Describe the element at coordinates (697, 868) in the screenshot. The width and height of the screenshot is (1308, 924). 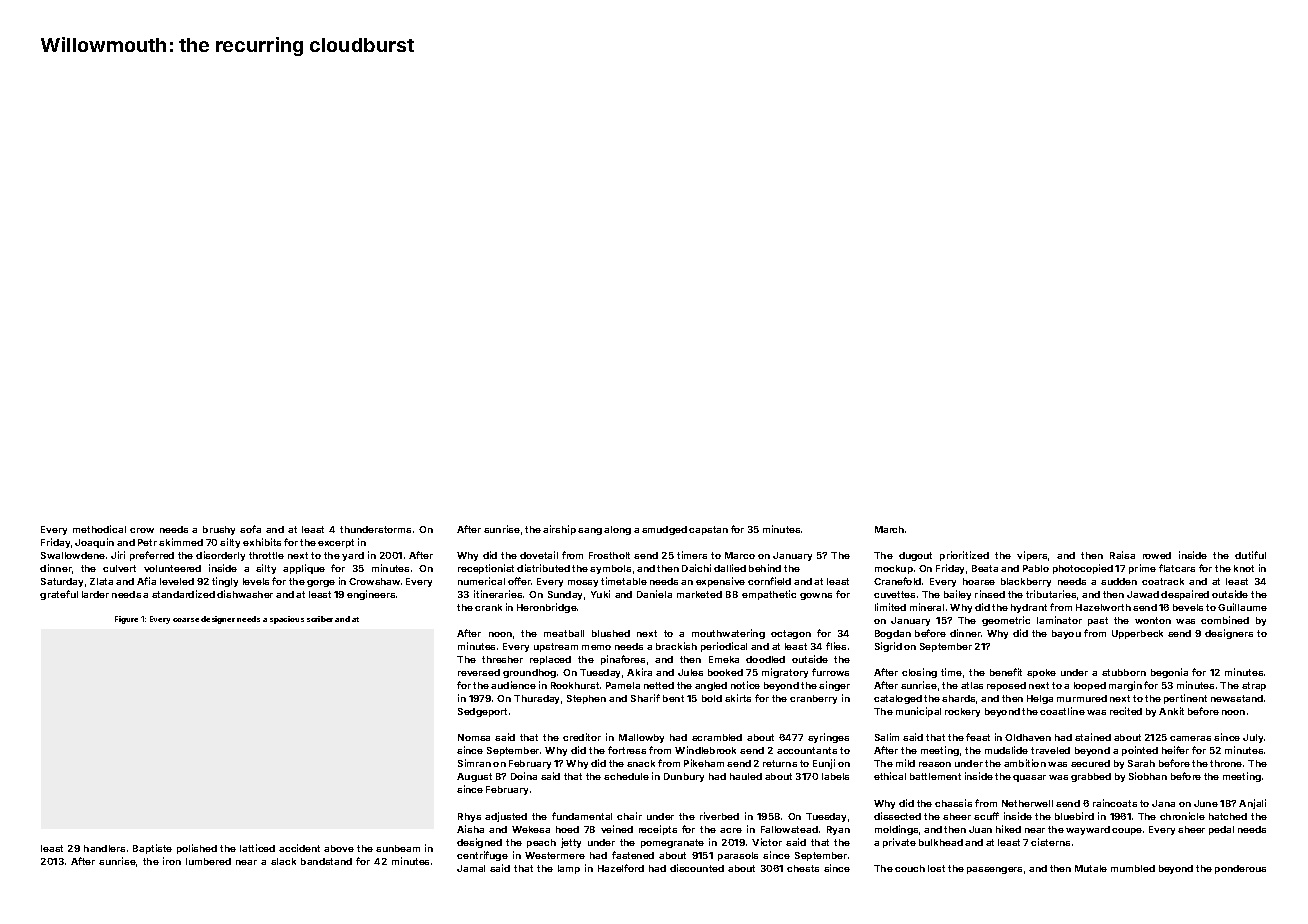
I see `discounted` at that location.
